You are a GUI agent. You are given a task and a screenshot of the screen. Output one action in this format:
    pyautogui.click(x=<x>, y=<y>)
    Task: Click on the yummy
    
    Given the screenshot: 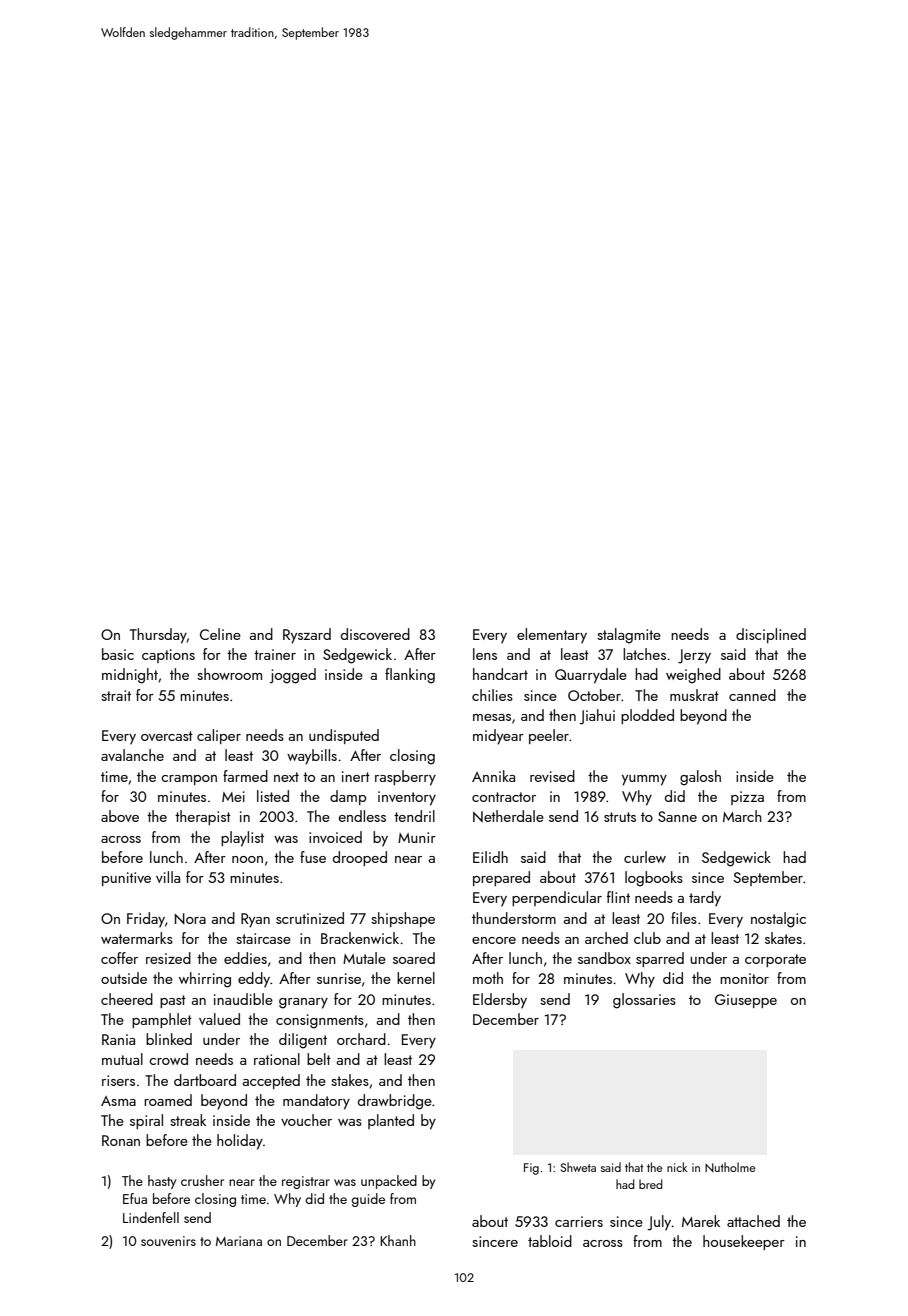 What is the action you would take?
    pyautogui.click(x=644, y=780)
